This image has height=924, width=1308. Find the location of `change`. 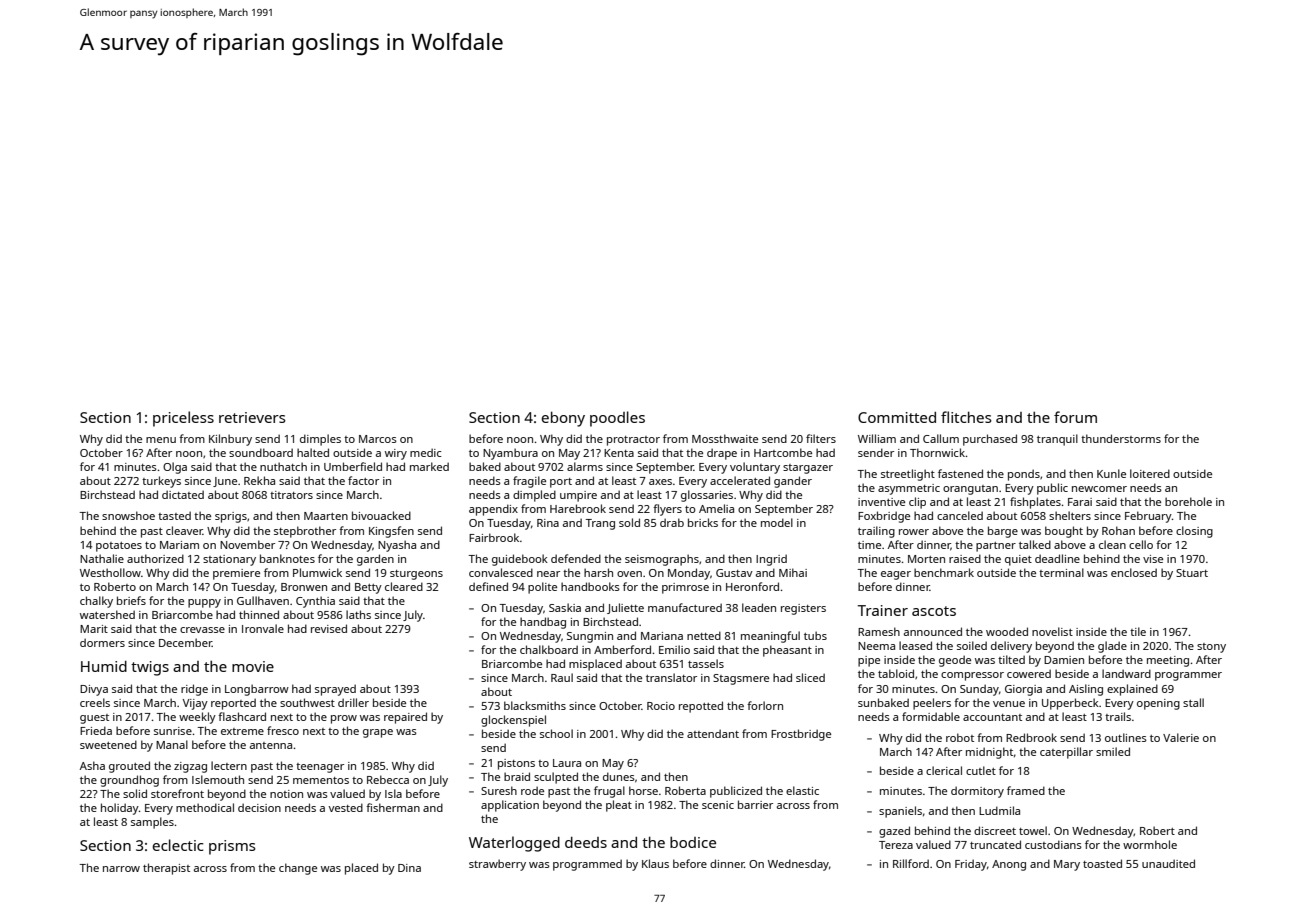

change is located at coordinates (298, 869).
